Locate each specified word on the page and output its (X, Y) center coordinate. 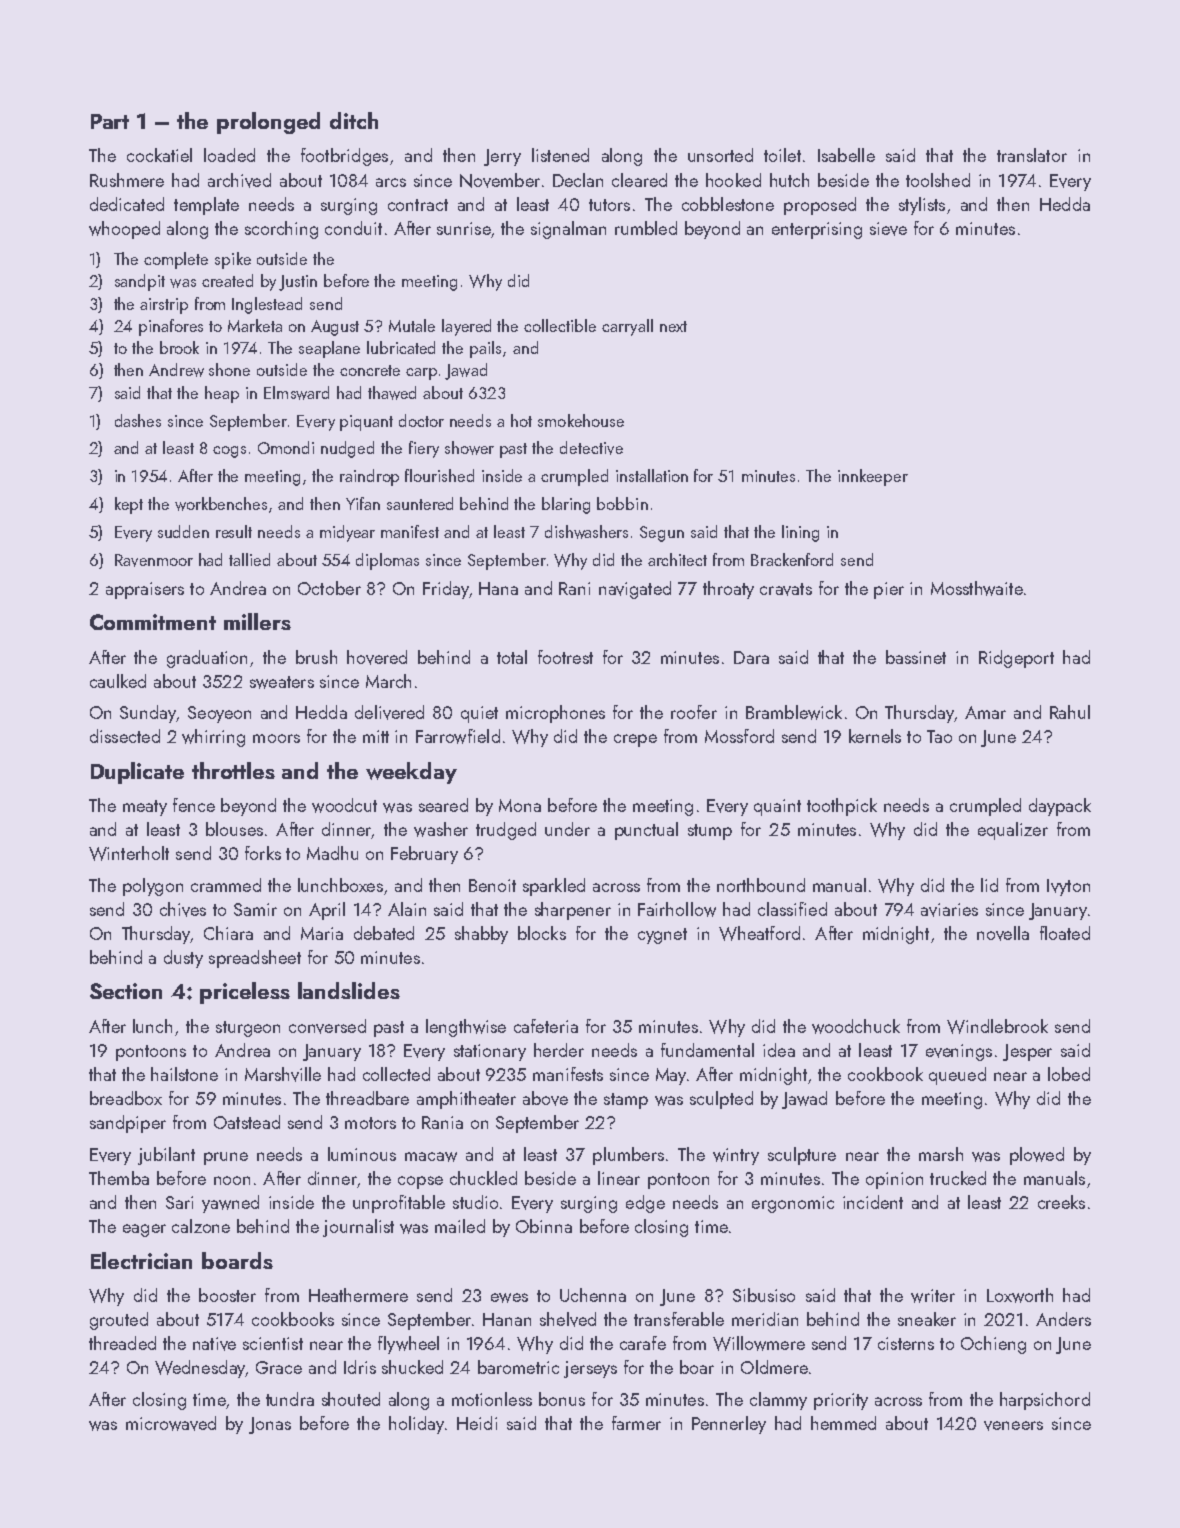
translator (1032, 155)
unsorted (720, 155)
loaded (229, 155)
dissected (125, 736)
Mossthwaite (977, 588)
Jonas (270, 1425)
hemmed (843, 1423)
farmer (636, 1423)
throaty (728, 590)
